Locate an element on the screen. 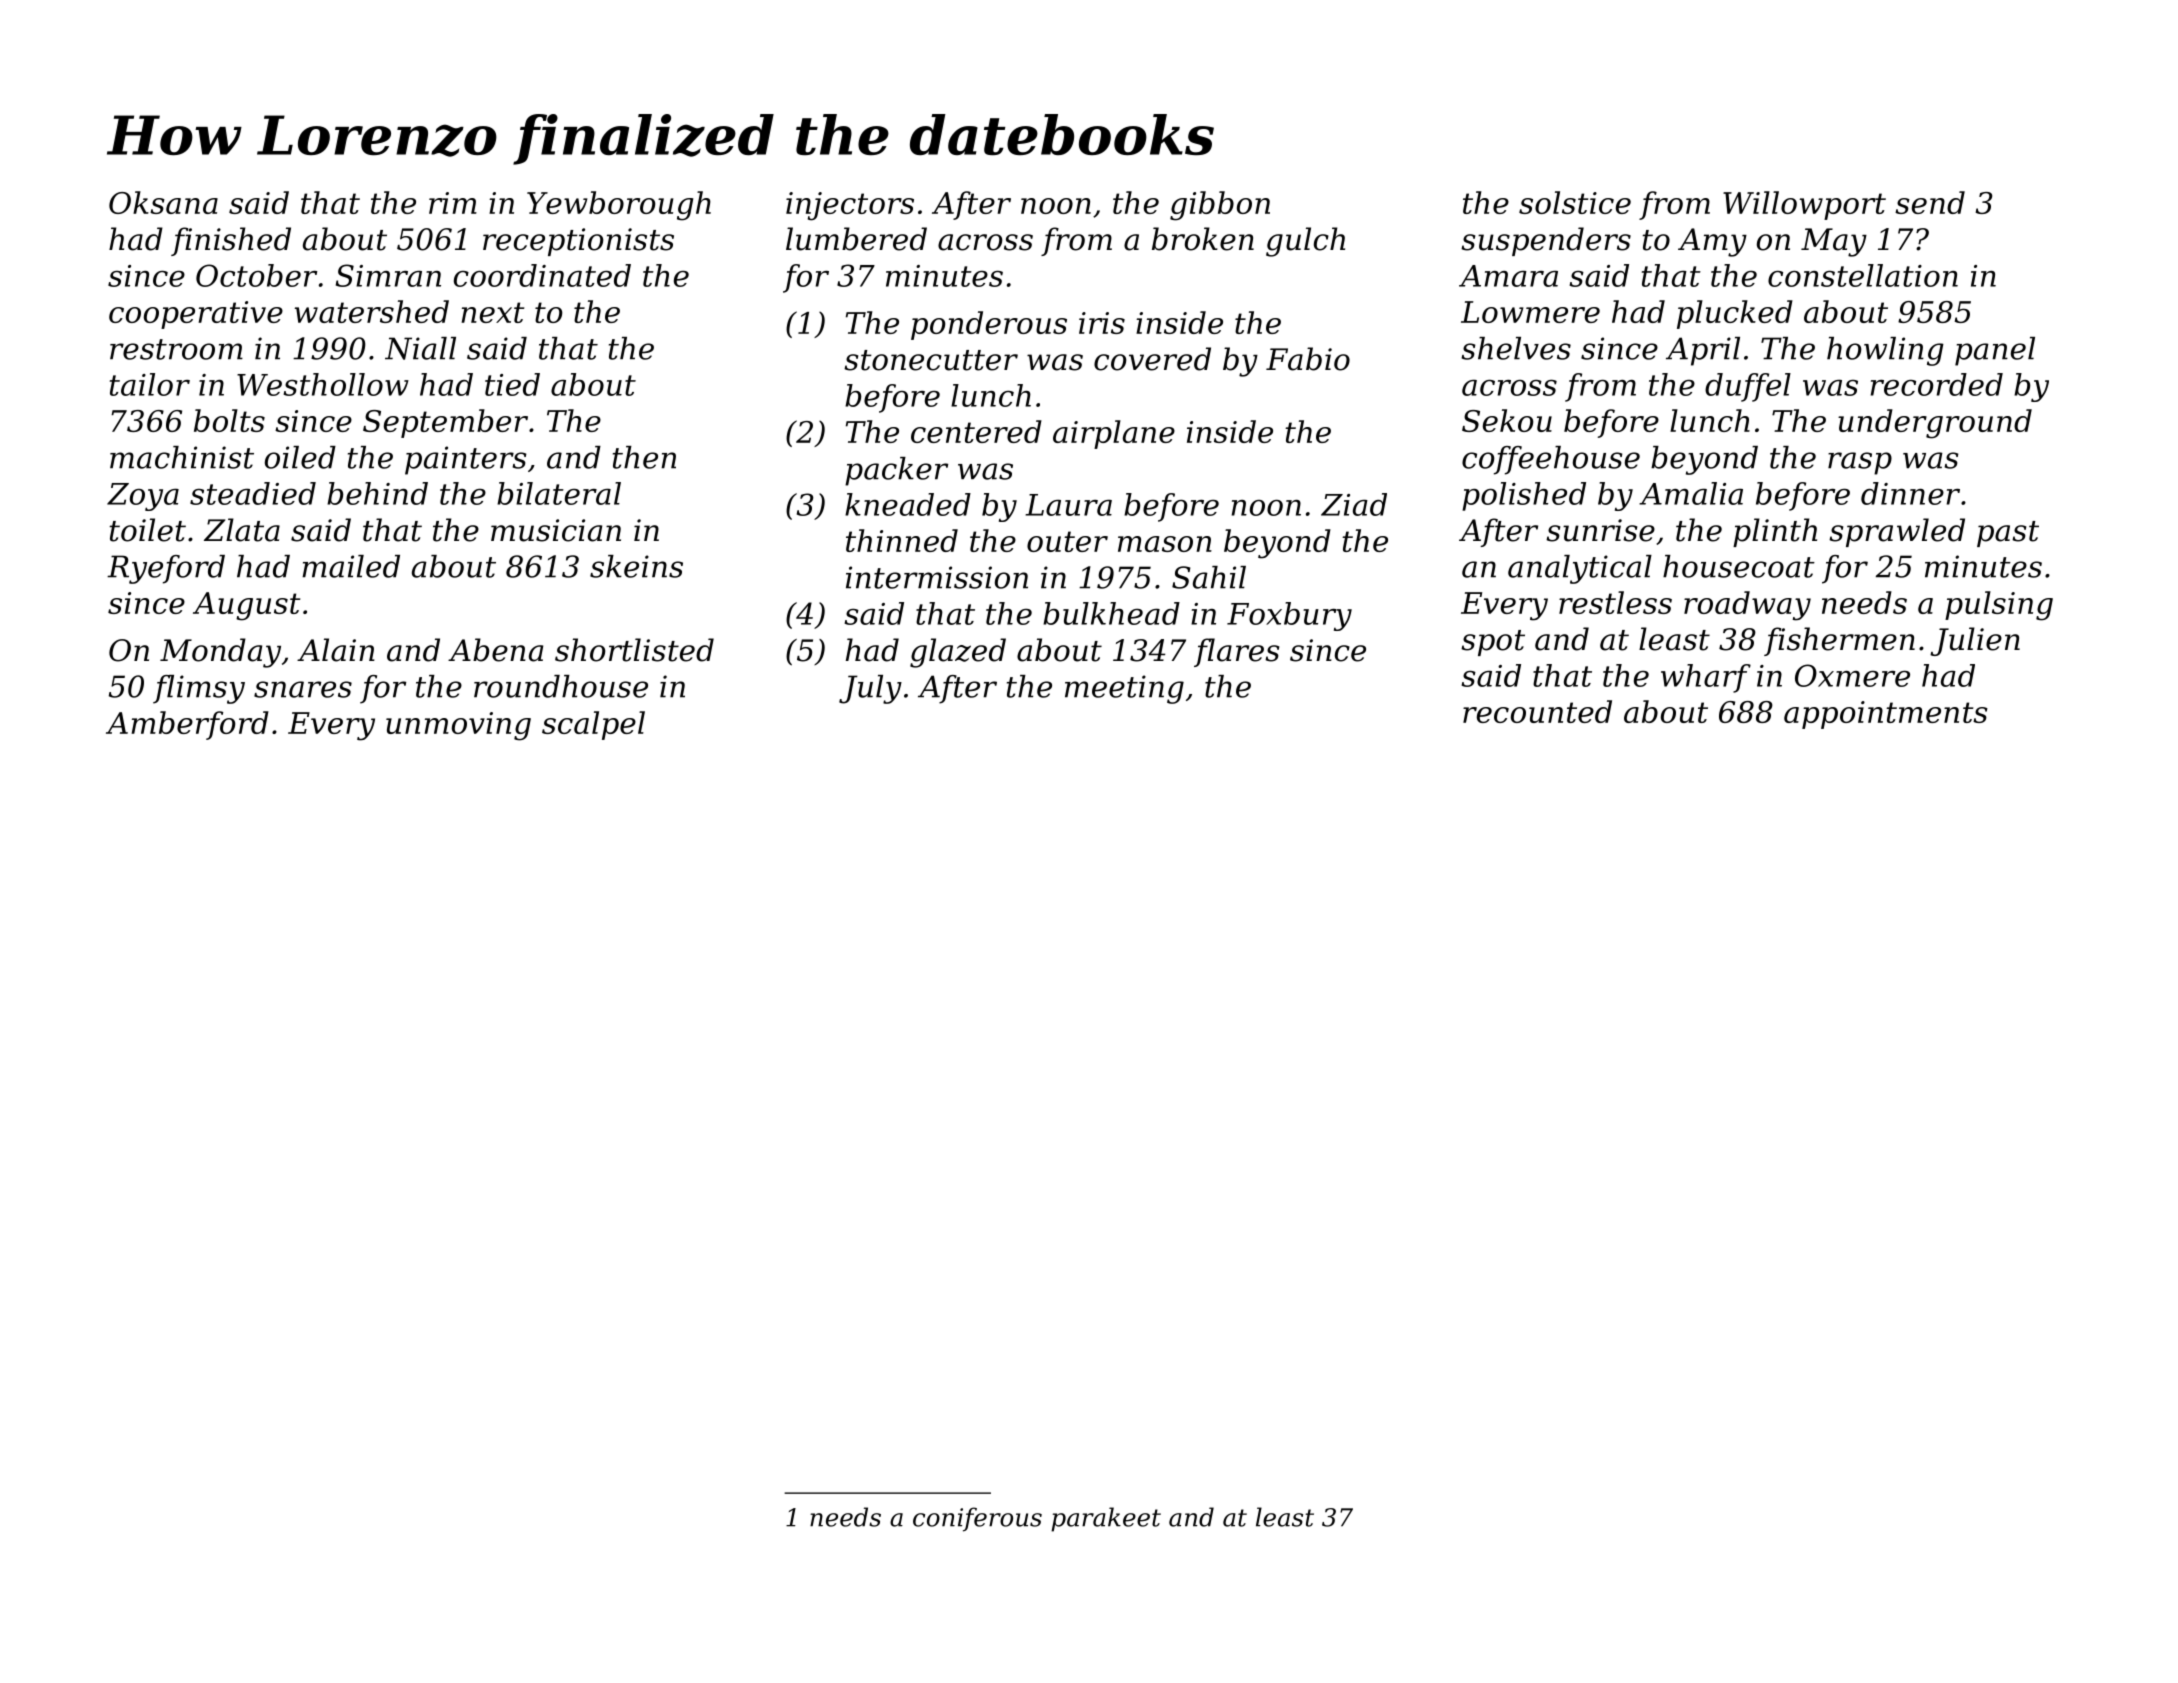 The width and height of the screenshot is (2178, 1683). panel is located at coordinates (1995, 351).
